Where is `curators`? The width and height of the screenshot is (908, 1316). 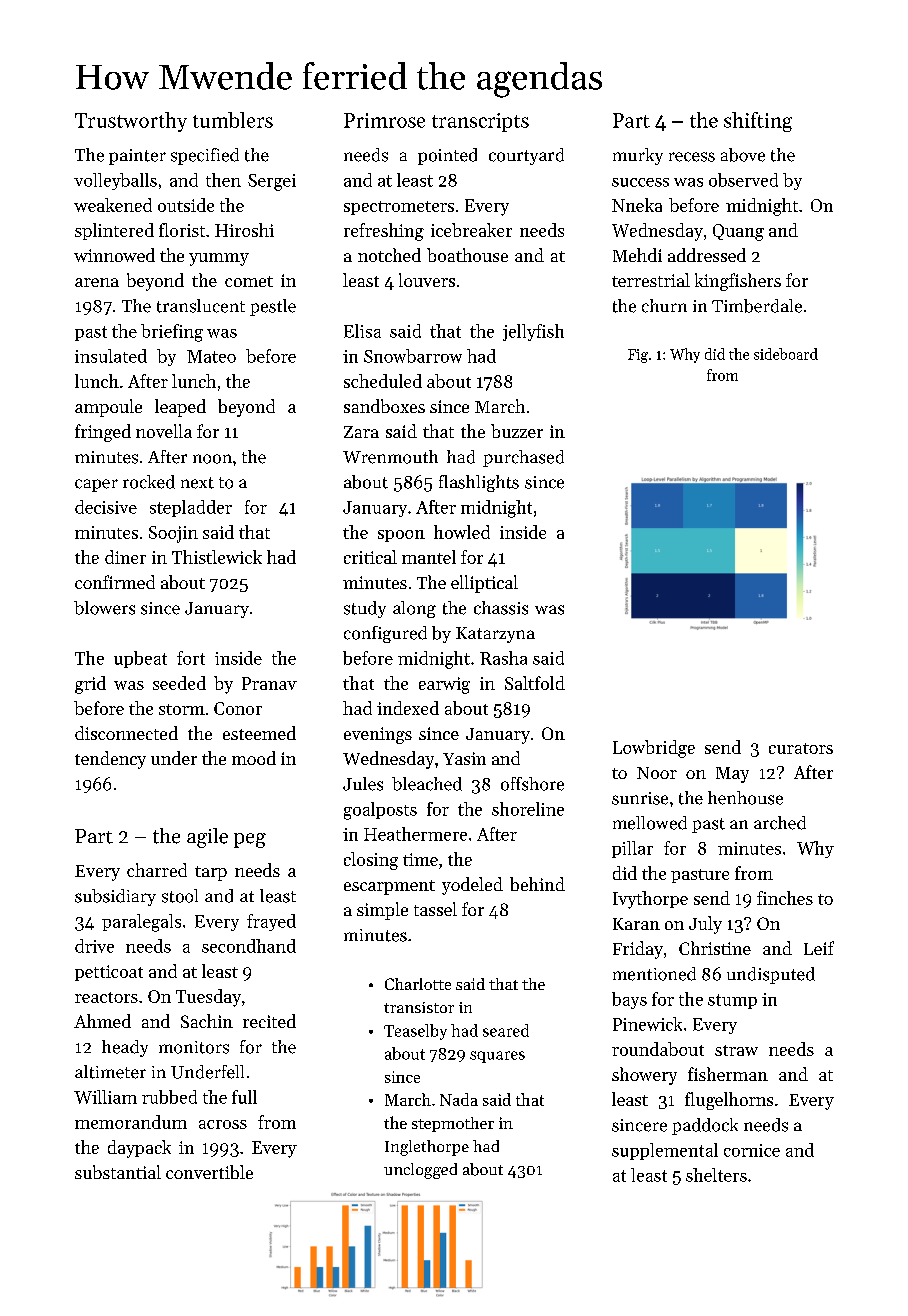
curators is located at coordinates (801, 748).
